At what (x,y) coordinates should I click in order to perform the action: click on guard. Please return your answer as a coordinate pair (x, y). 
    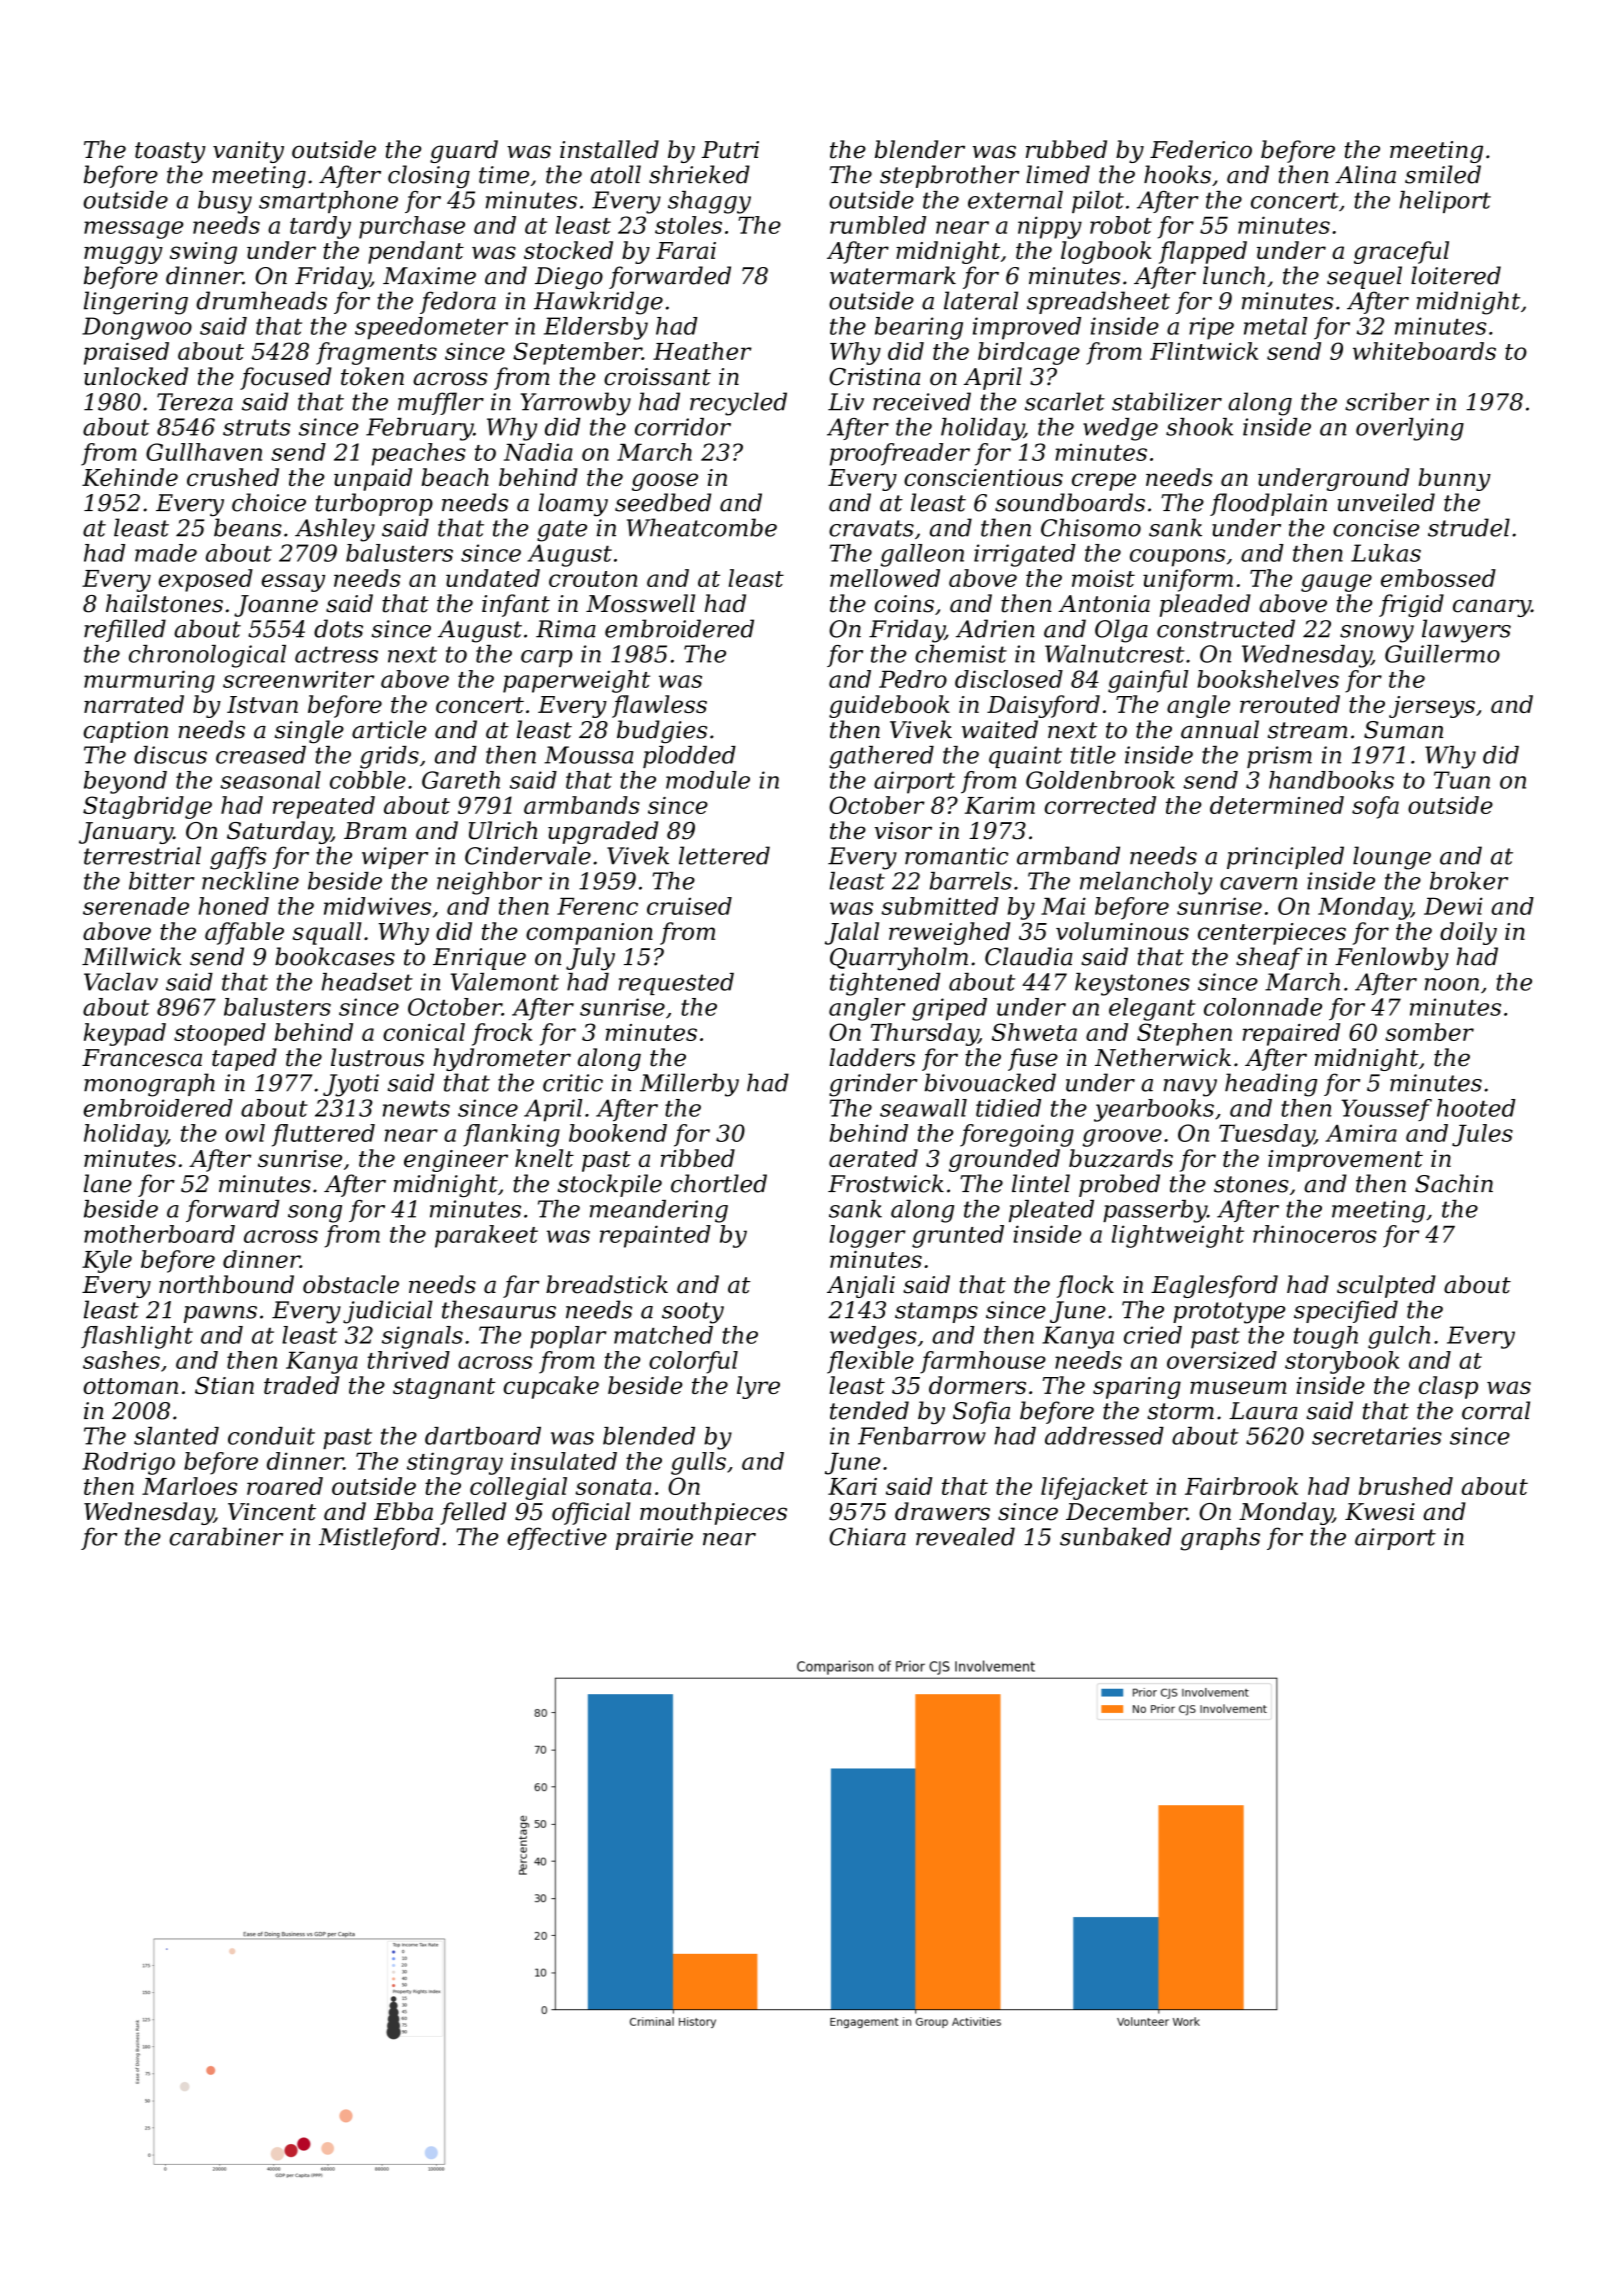
    Looking at the image, I should click on (464, 151).
